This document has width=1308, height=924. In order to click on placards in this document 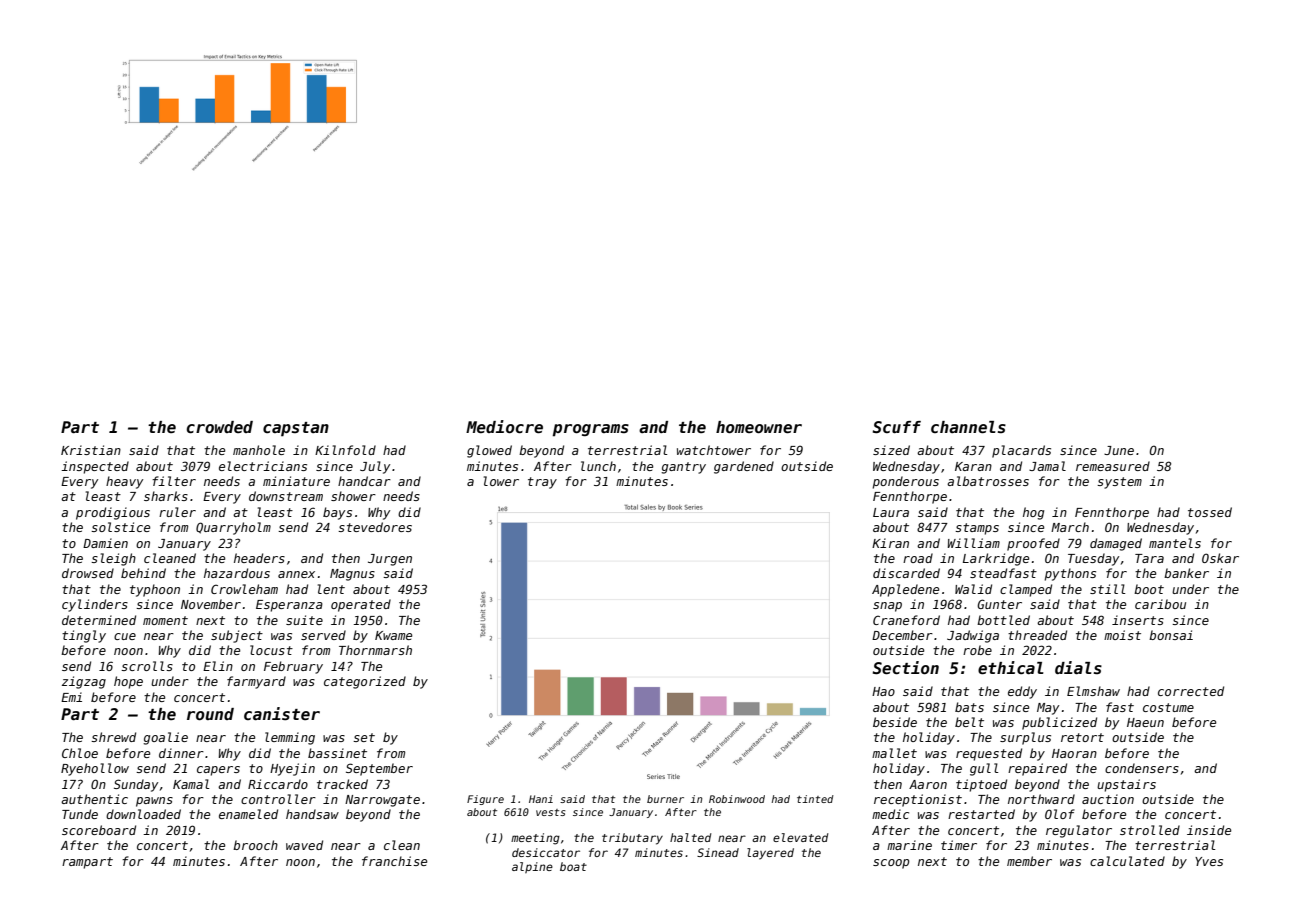, I will do `click(1021, 451)`.
